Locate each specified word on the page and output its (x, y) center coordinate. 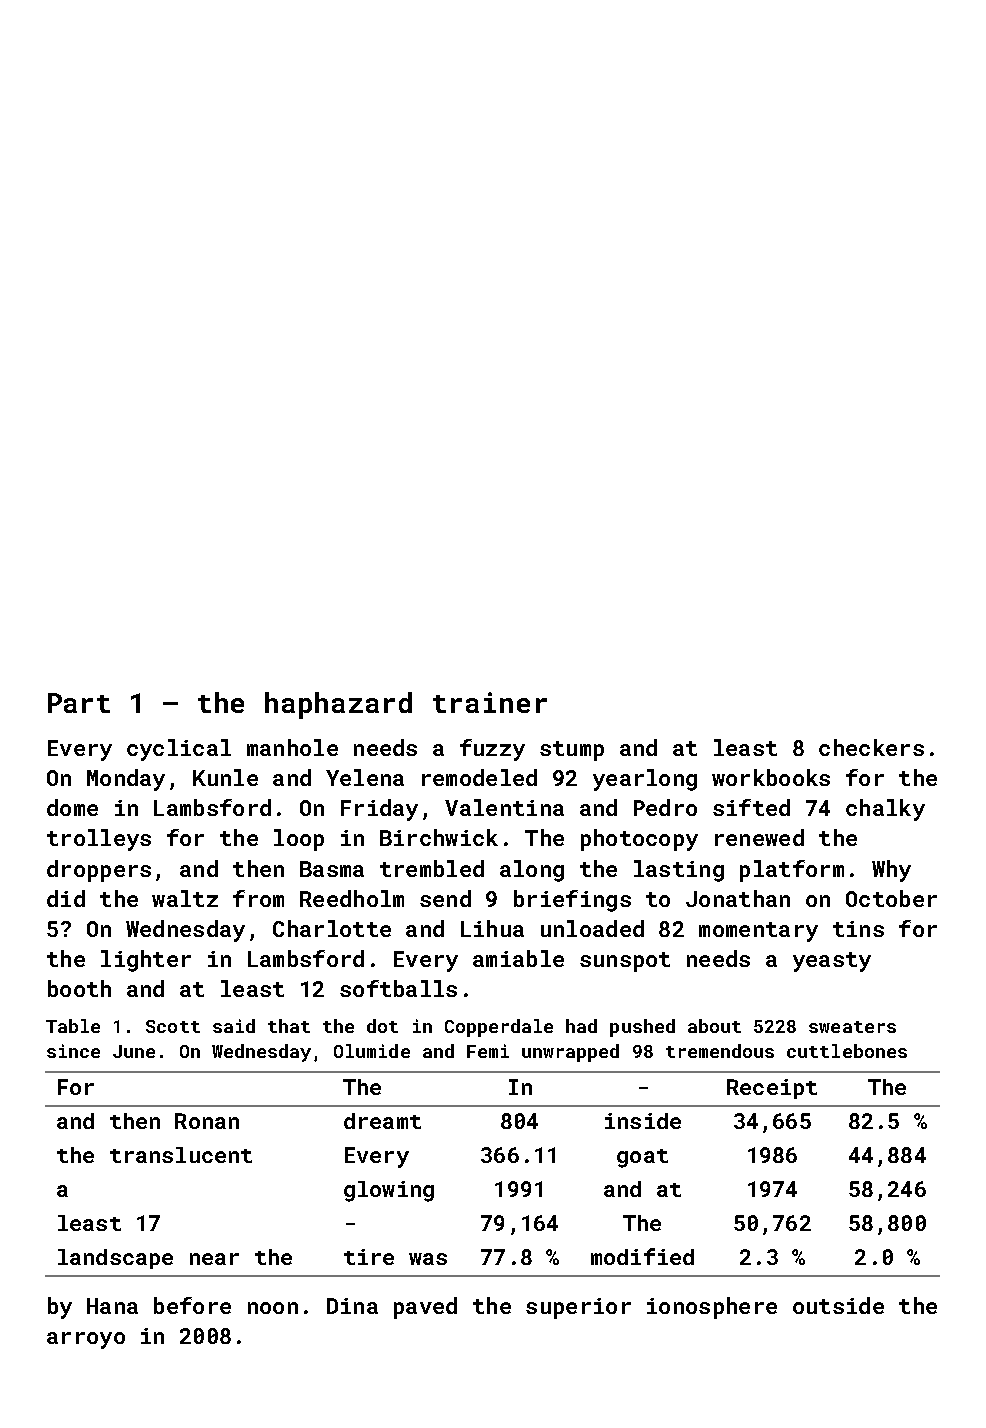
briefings (572, 901)
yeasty (832, 962)
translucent (181, 1155)
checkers (871, 747)
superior (578, 1308)
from (258, 898)
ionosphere (712, 1308)
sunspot (625, 962)
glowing (389, 1191)
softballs (398, 988)
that (289, 1026)
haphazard (338, 705)
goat (642, 1158)
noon (273, 1308)
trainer (490, 702)
